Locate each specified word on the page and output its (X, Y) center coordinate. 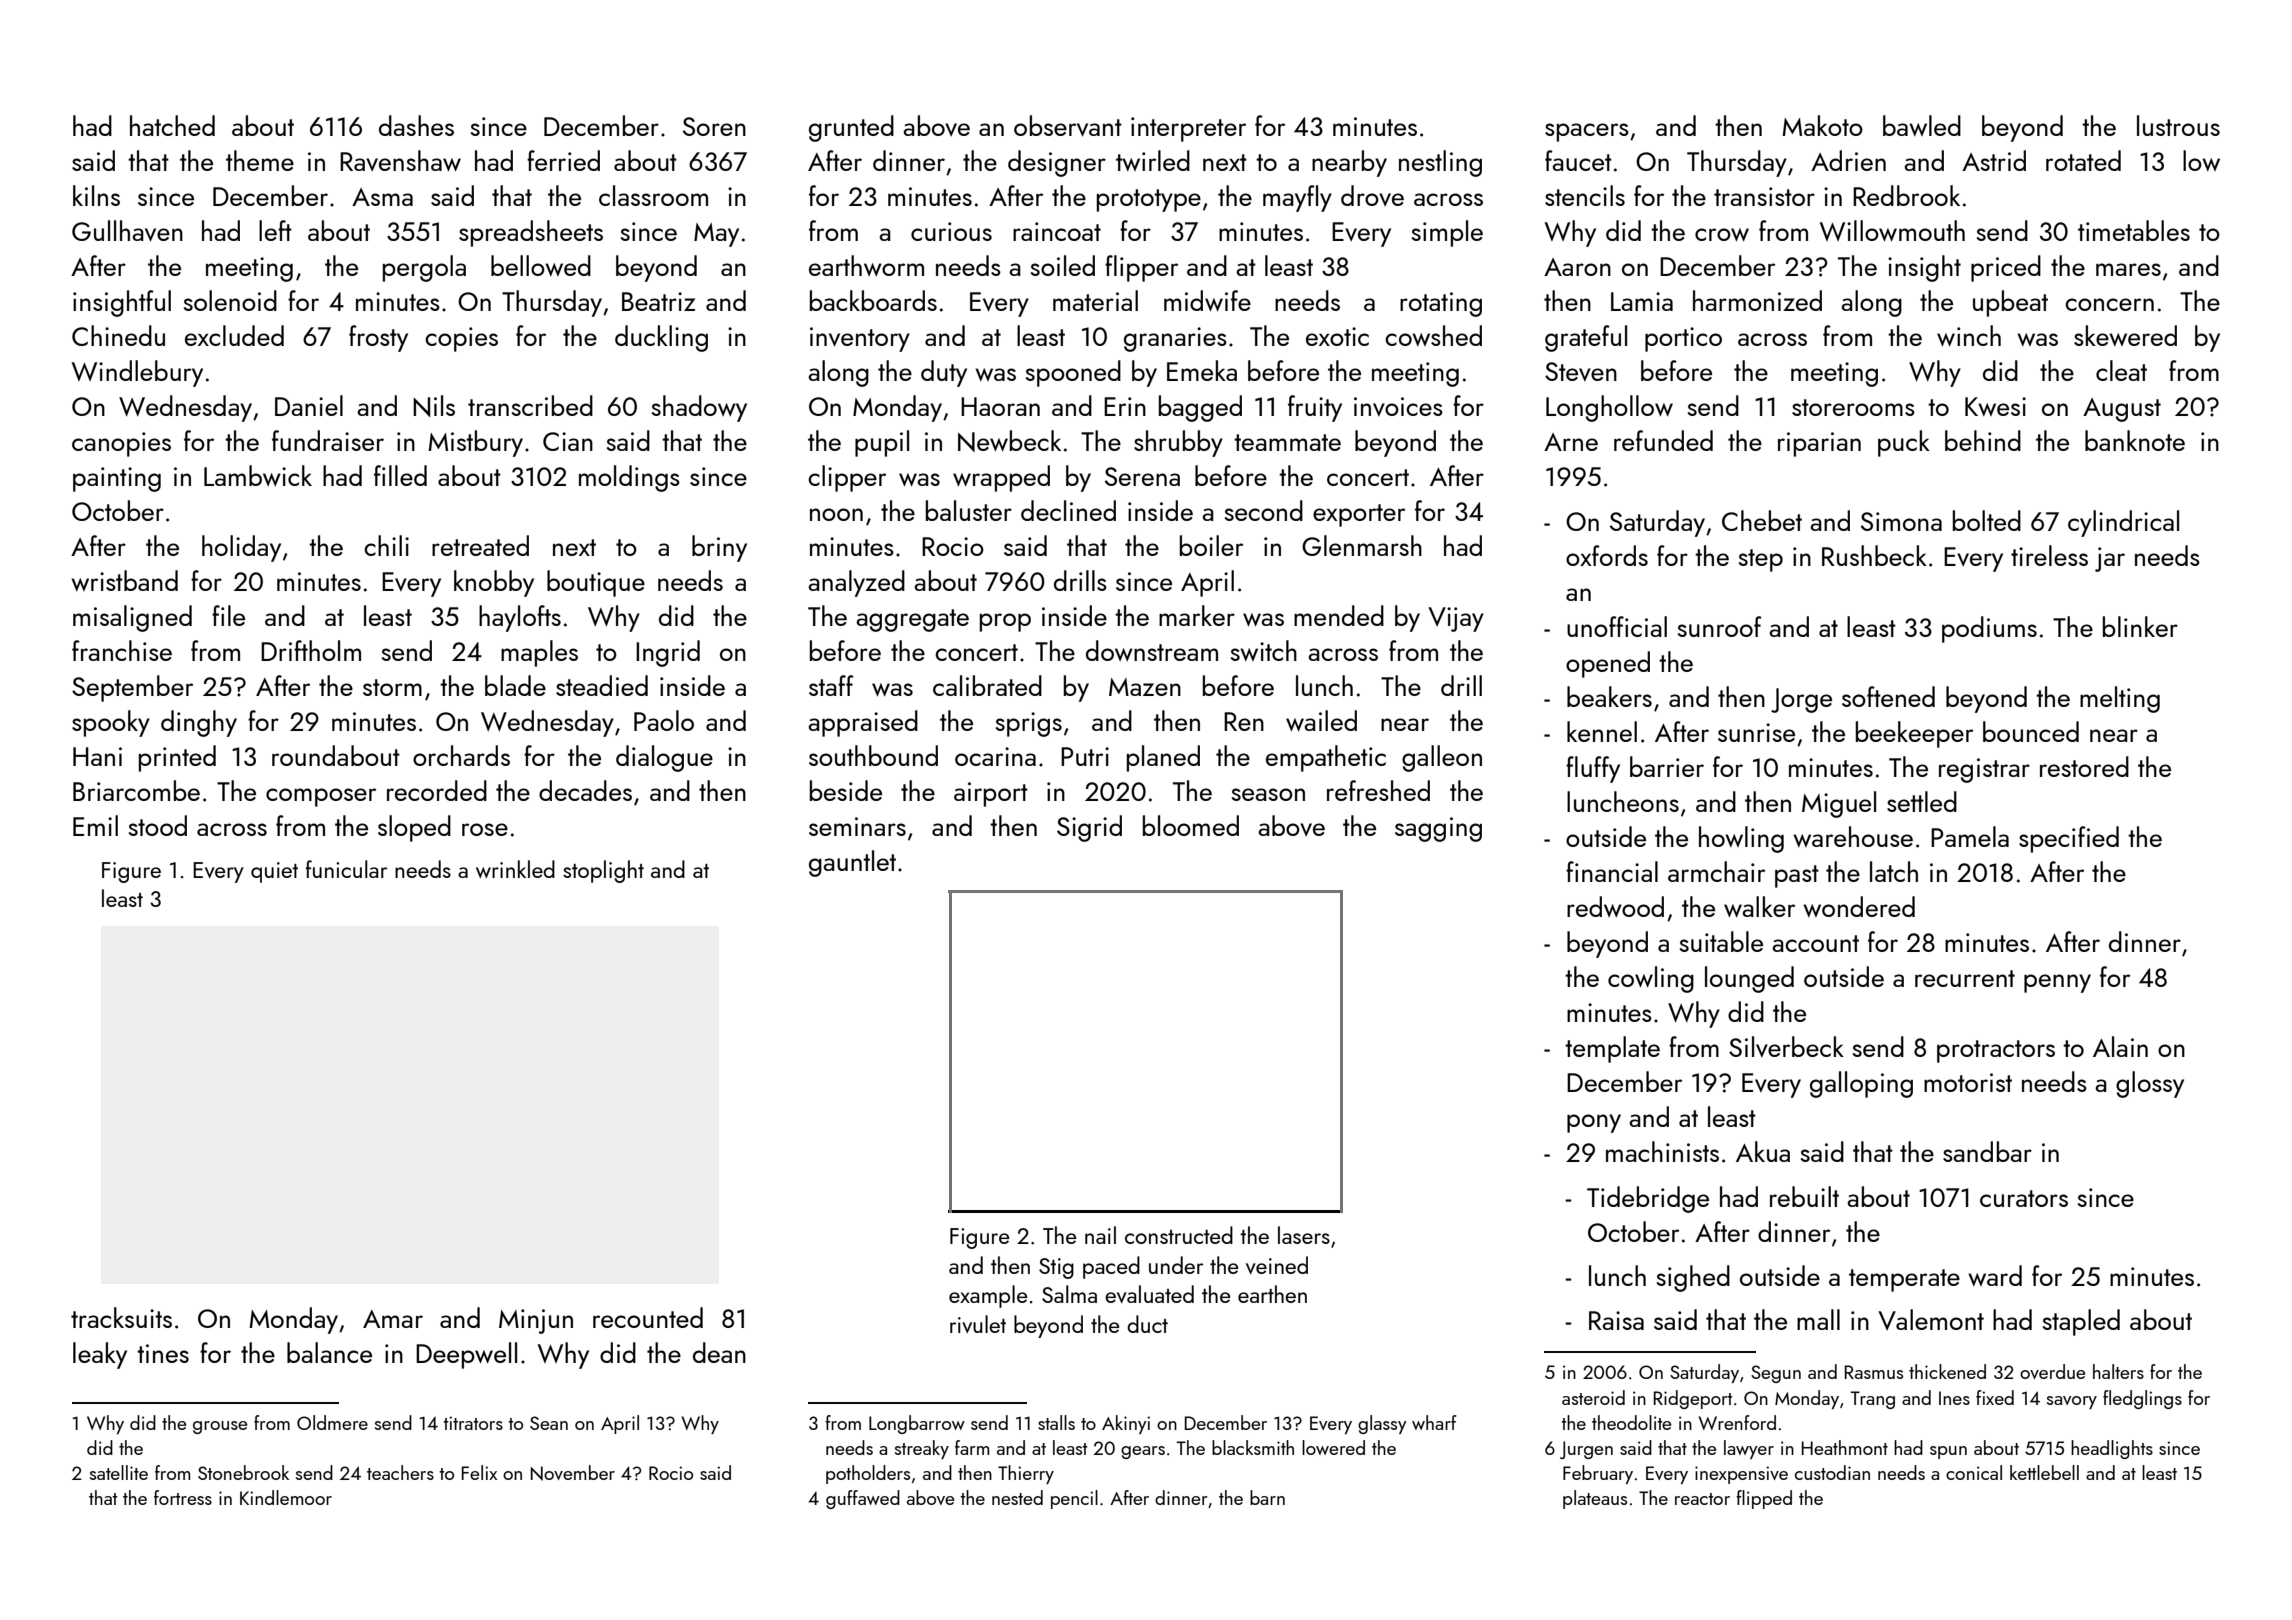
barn (1267, 1497)
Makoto (1822, 125)
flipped (1764, 1499)
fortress (183, 1497)
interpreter (1188, 129)
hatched (172, 125)
